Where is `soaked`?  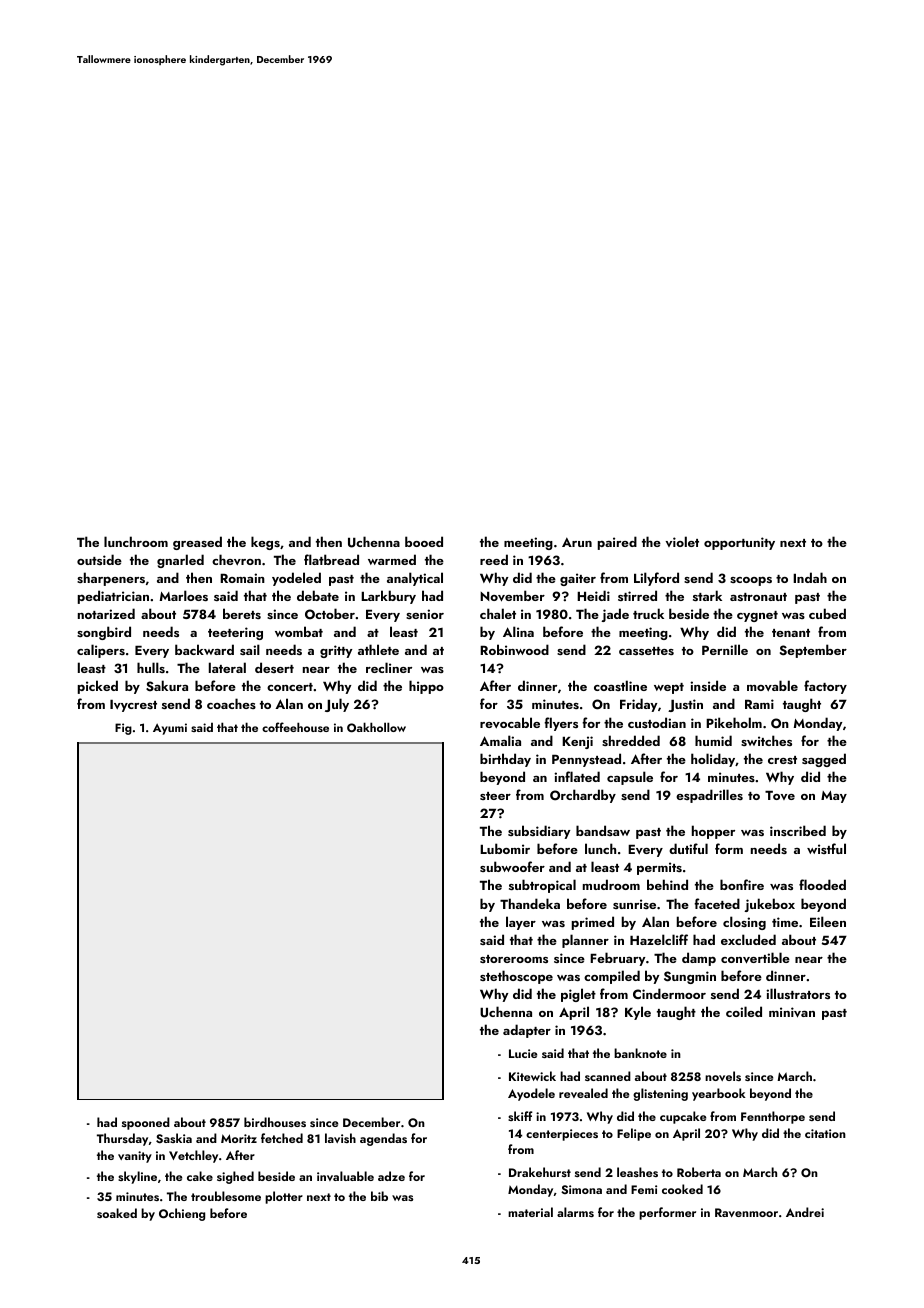
soaked is located at coordinates (117, 1213).
